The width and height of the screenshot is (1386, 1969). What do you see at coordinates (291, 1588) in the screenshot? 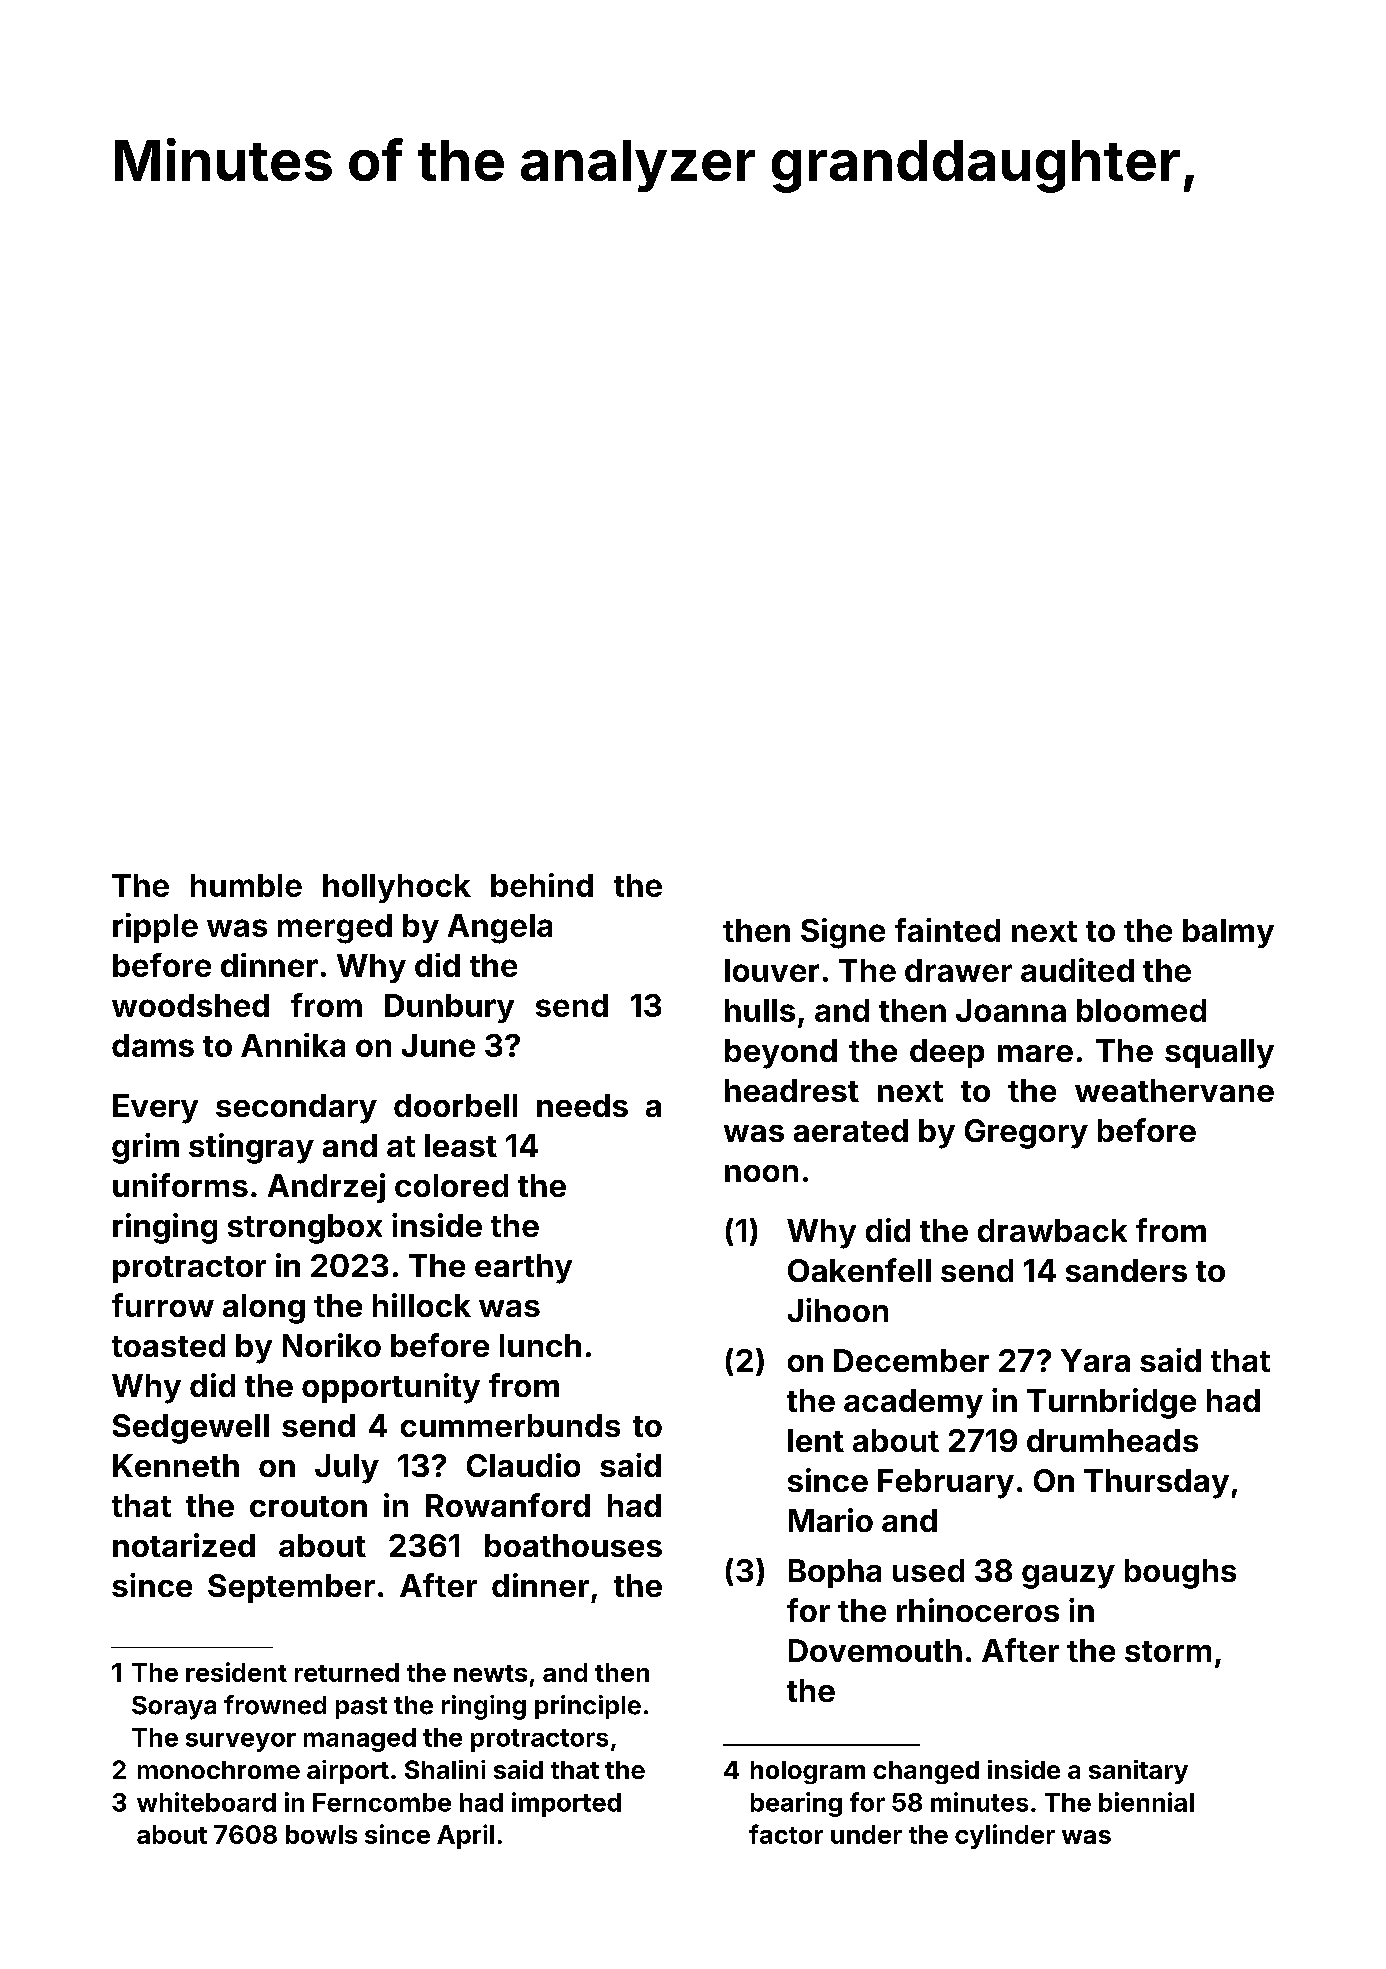
I see `September` at bounding box center [291, 1588].
